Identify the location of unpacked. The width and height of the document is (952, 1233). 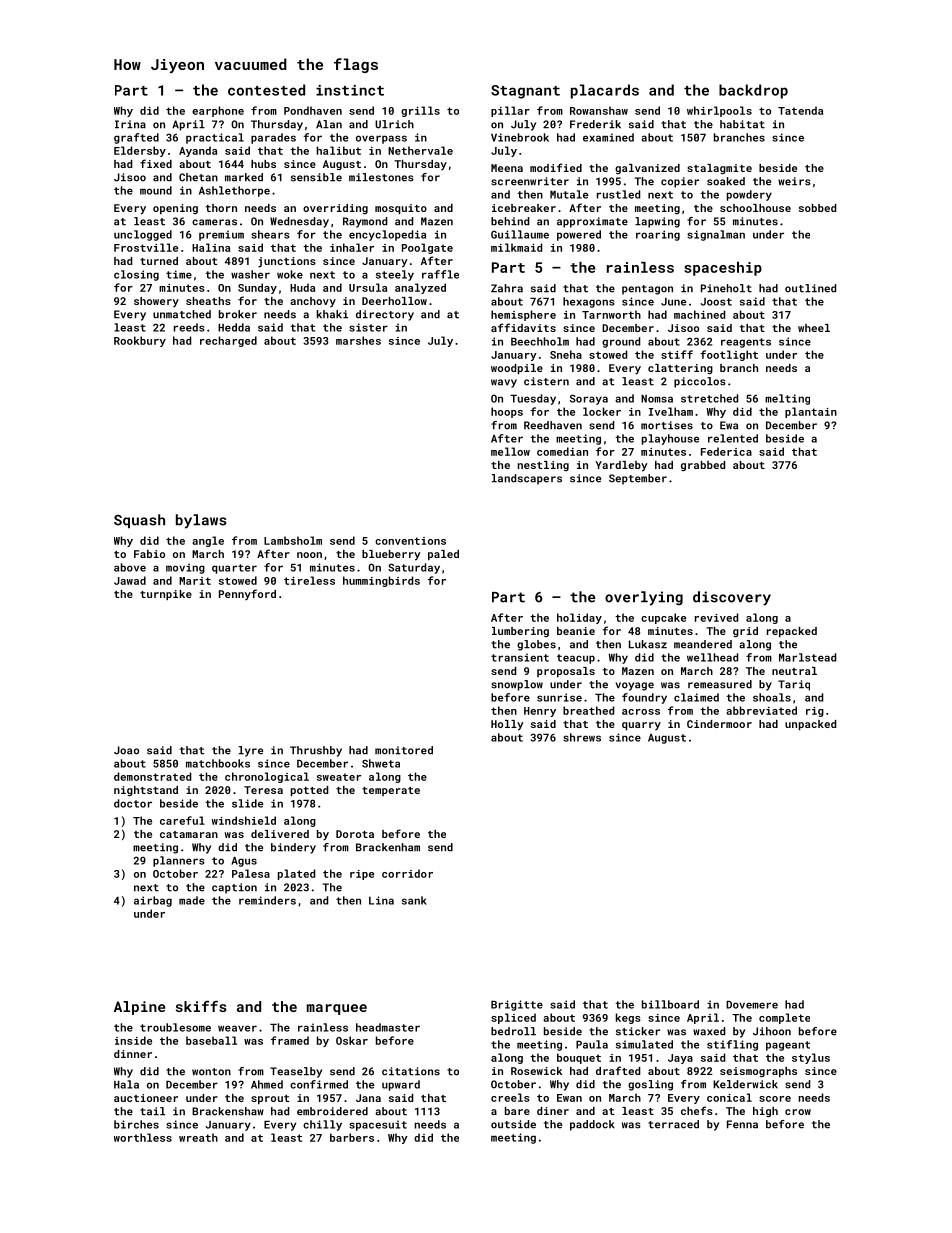
(810, 725).
